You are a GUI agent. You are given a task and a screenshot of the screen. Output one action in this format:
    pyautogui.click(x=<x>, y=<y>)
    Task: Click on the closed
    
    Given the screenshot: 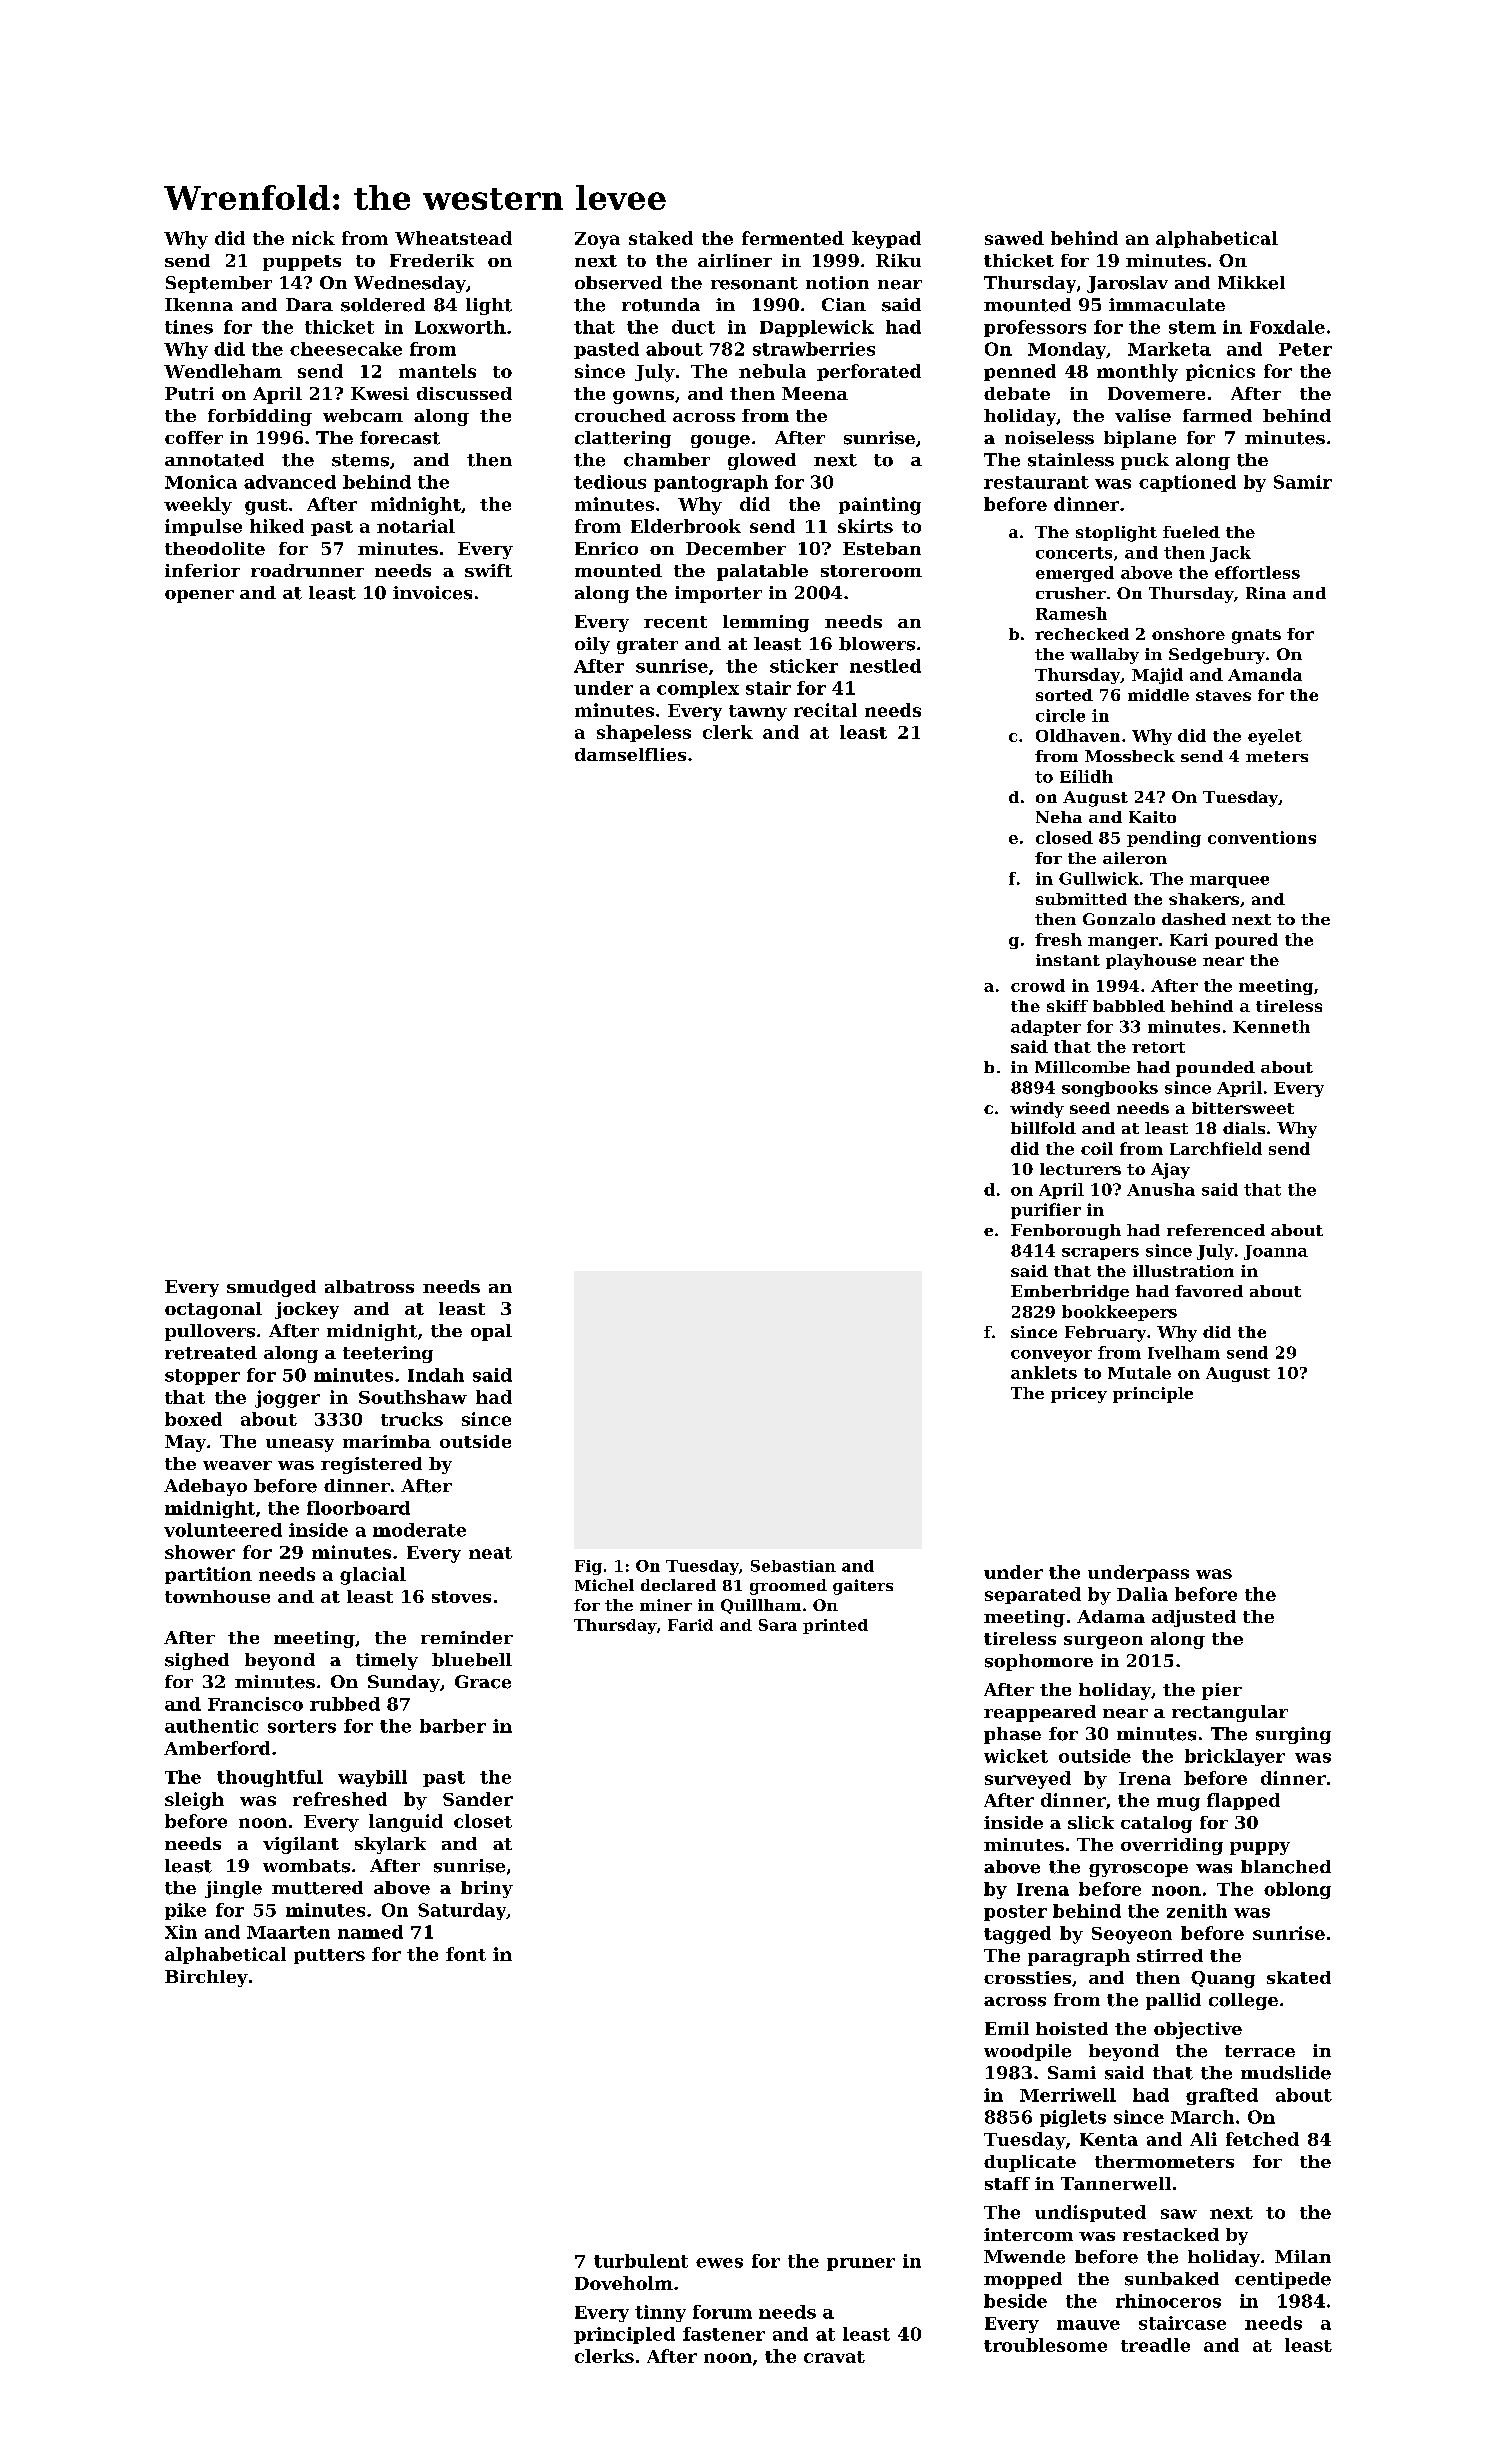 What is the action you would take?
    pyautogui.click(x=1064, y=837)
